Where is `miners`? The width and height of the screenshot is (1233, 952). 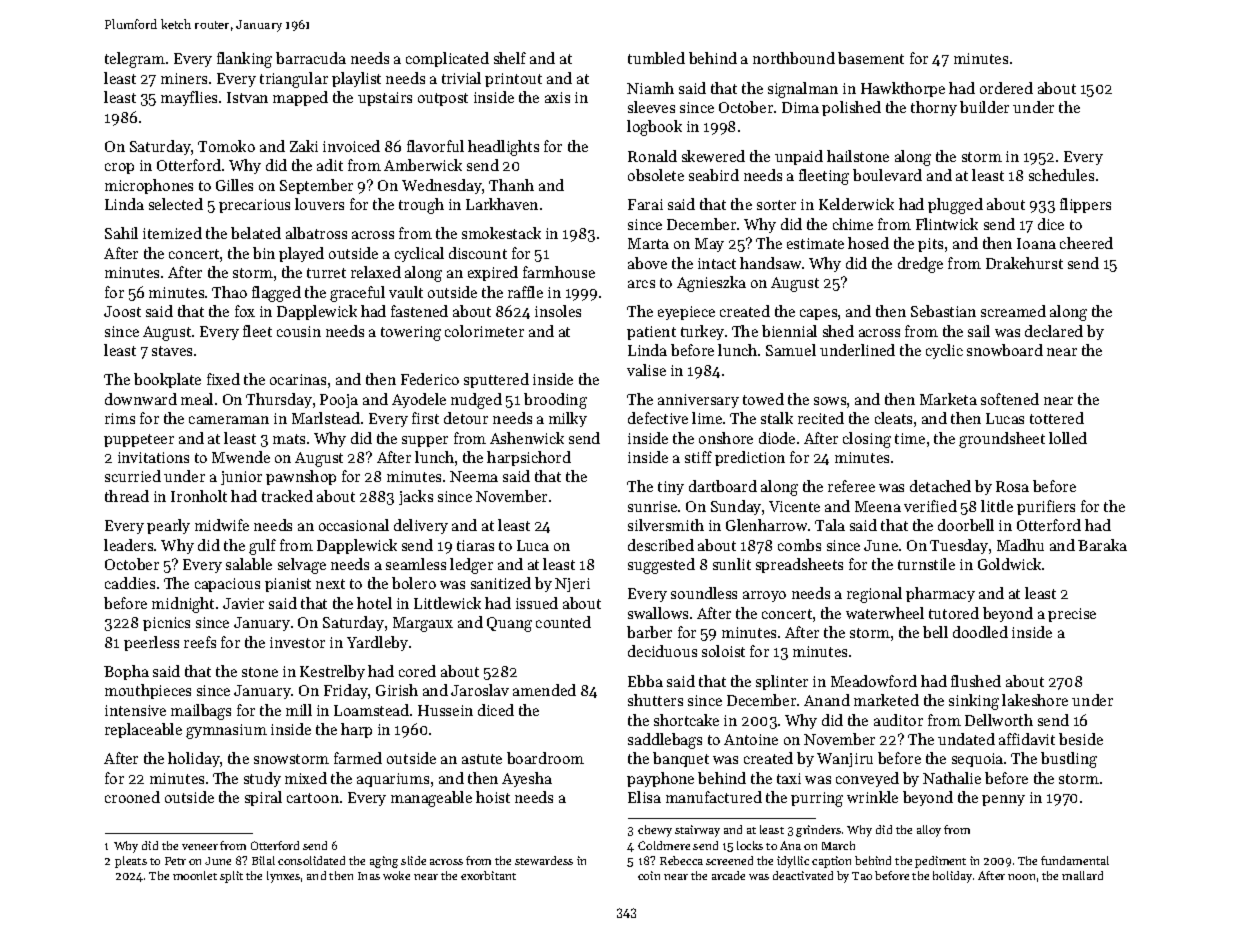 miners is located at coordinates (184, 78).
